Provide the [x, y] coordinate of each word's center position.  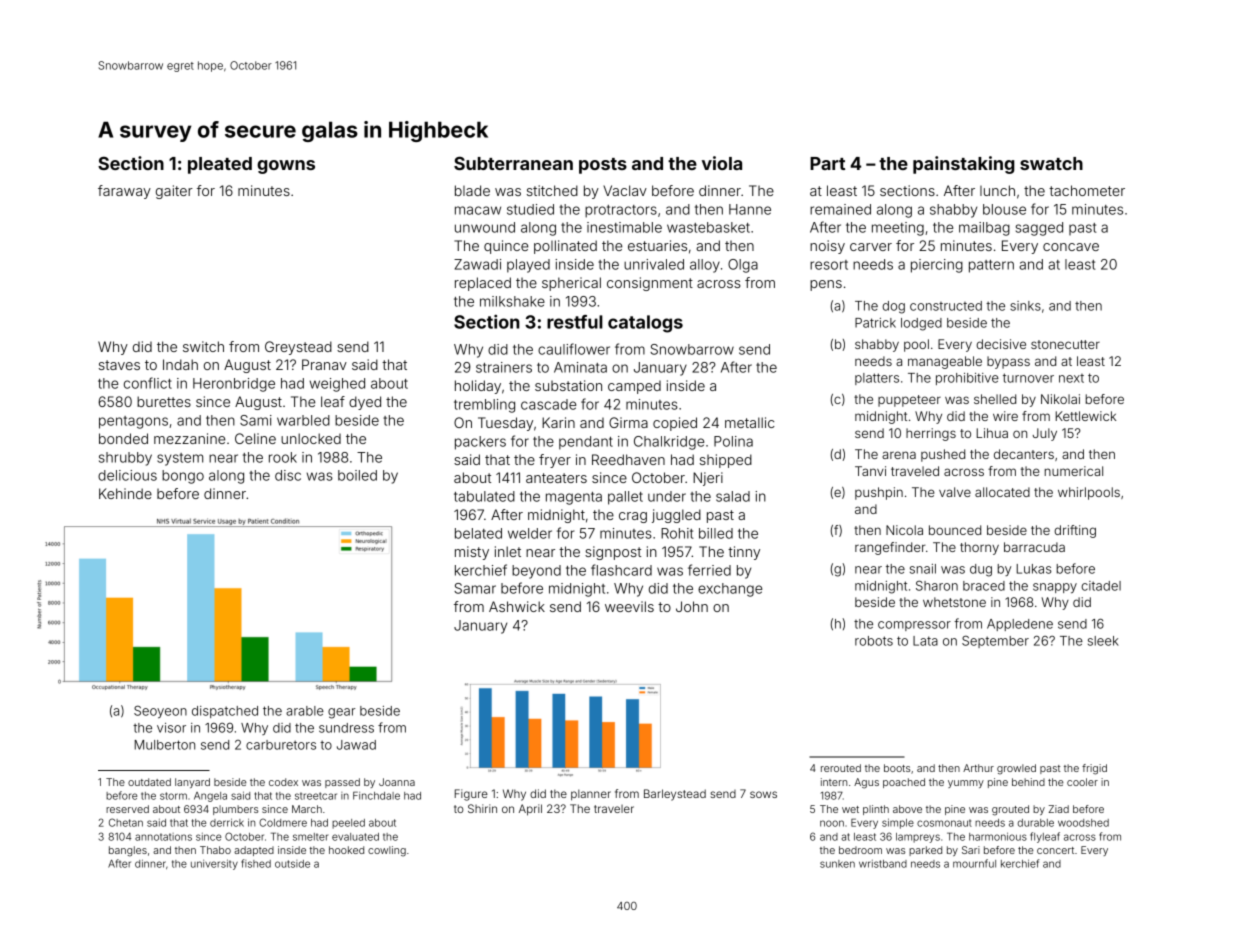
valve [955, 492]
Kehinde [125, 493]
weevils [629, 606]
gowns [286, 167]
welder [530, 533]
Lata [925, 641]
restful [575, 322]
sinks [1025, 306]
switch [203, 346]
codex [283, 782]
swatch [1051, 163]
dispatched [225, 712]
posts [603, 166]
